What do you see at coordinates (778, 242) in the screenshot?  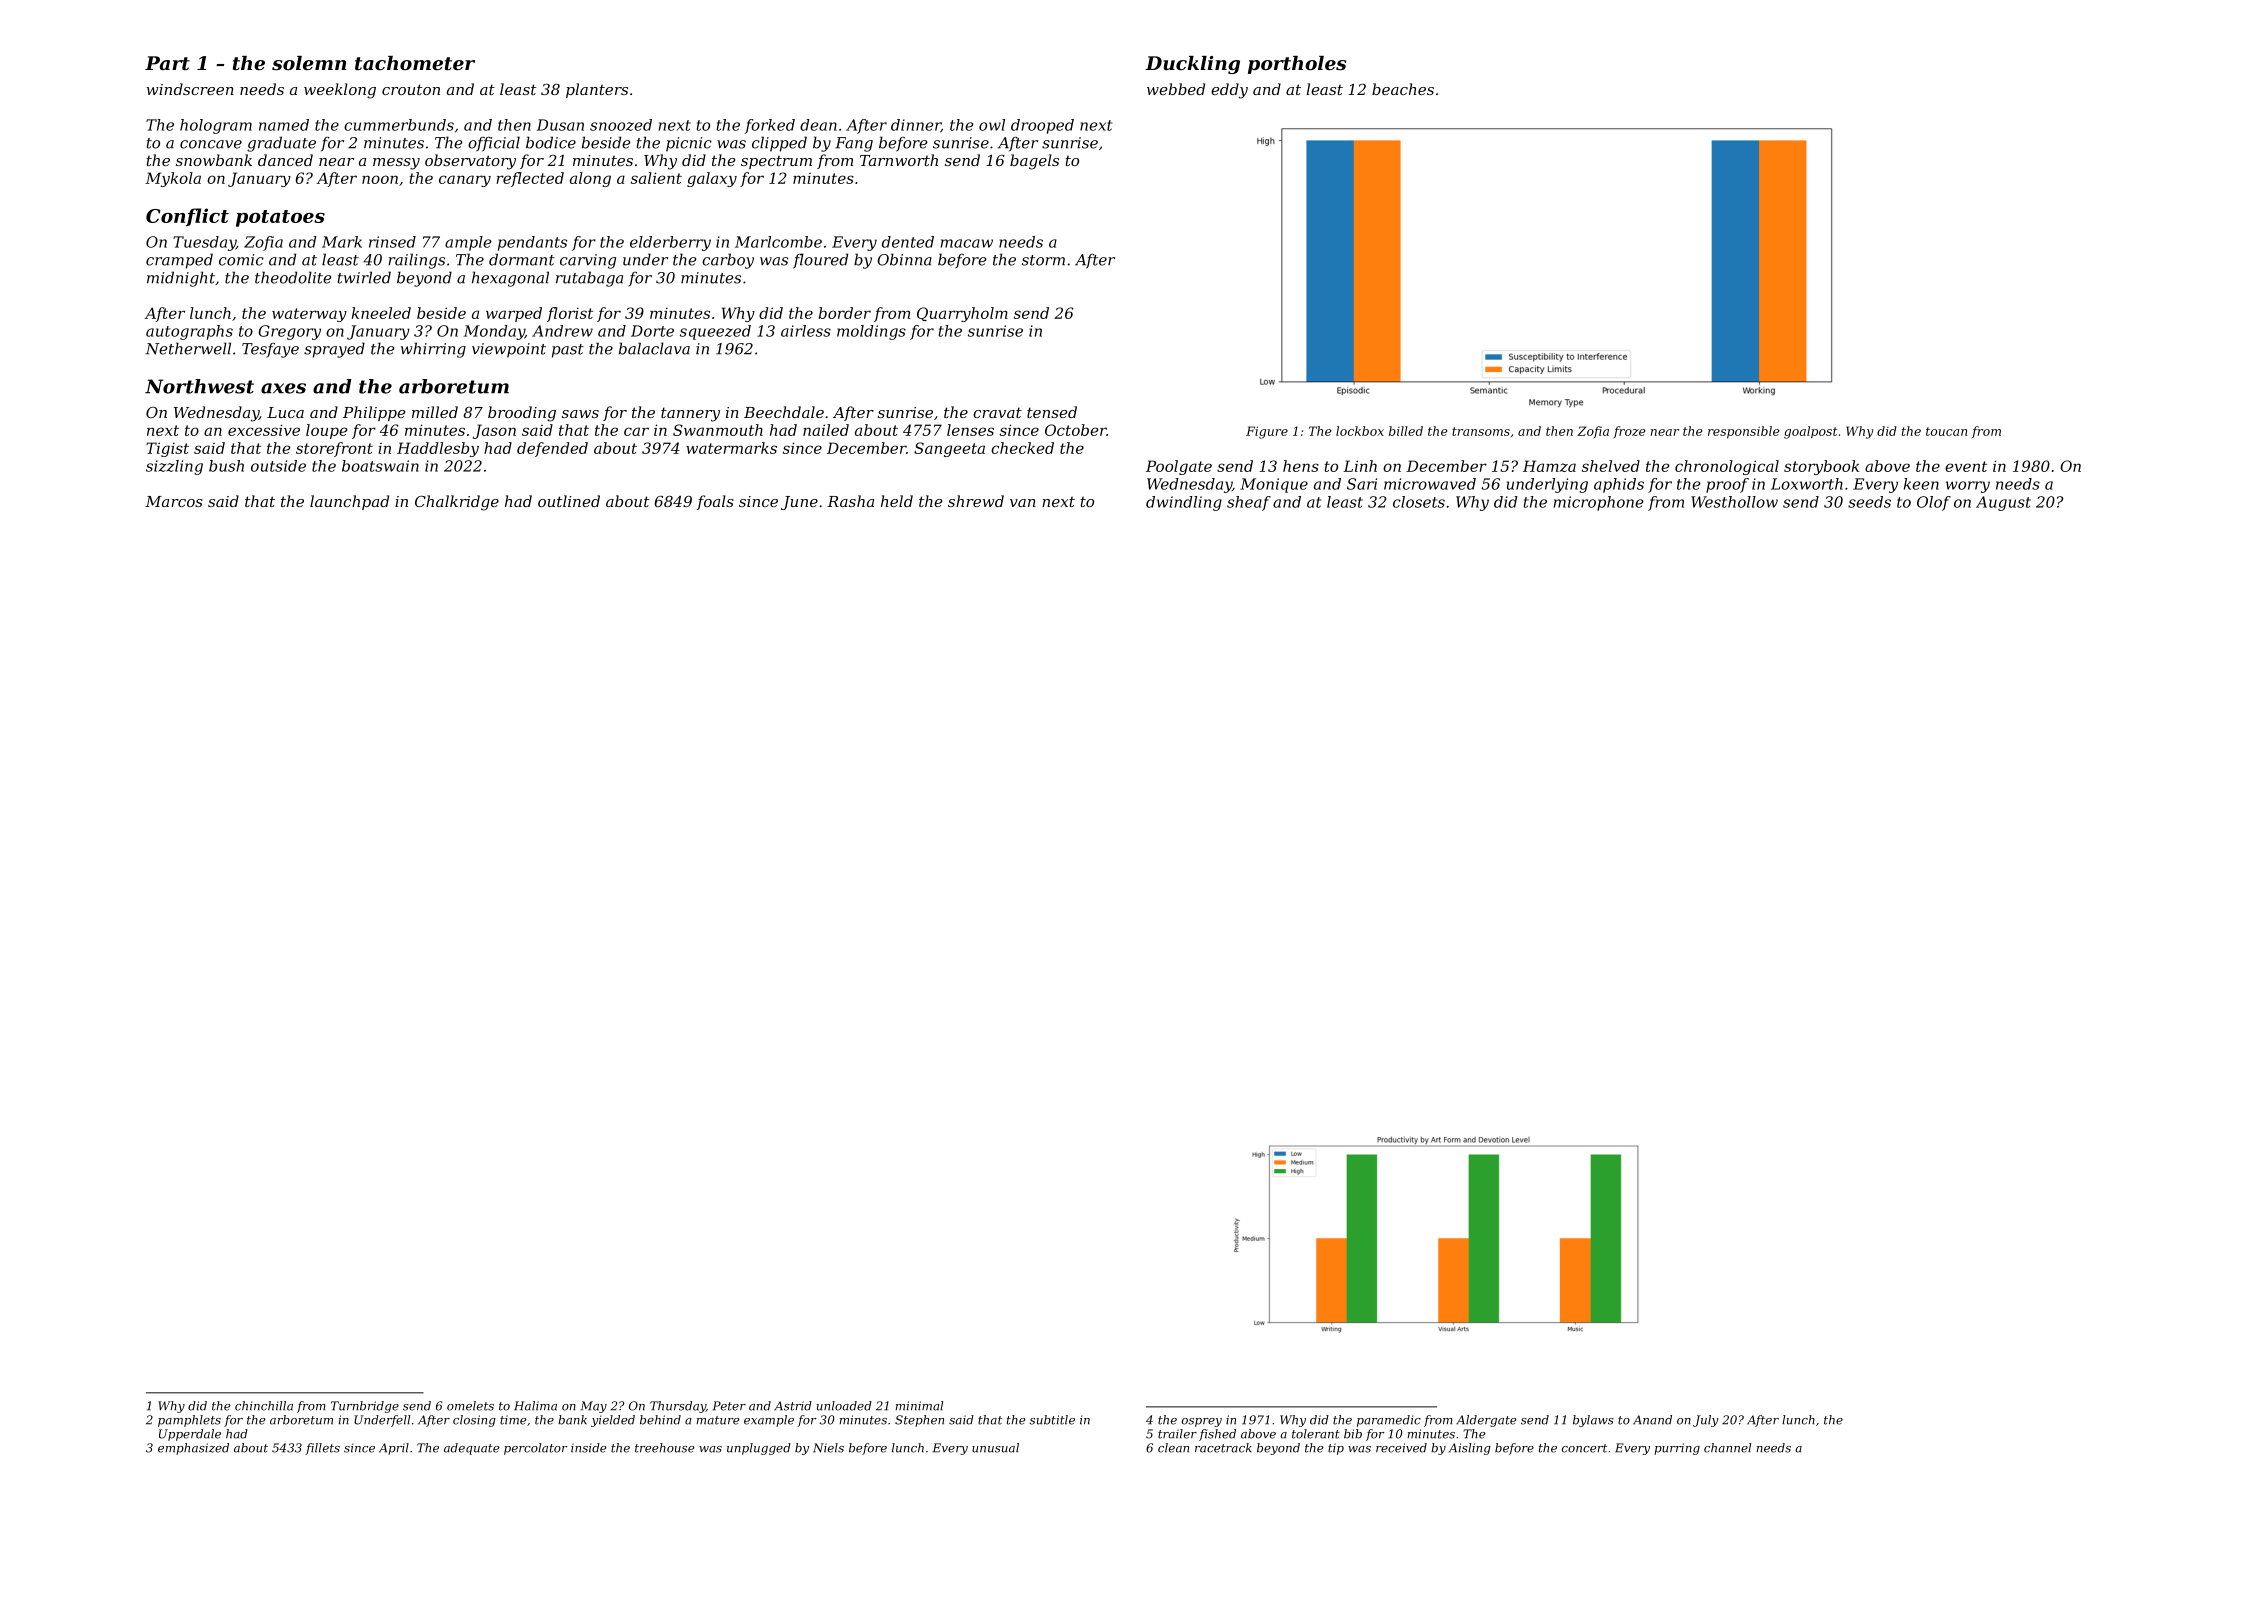 I see `Marlcombe` at bounding box center [778, 242].
